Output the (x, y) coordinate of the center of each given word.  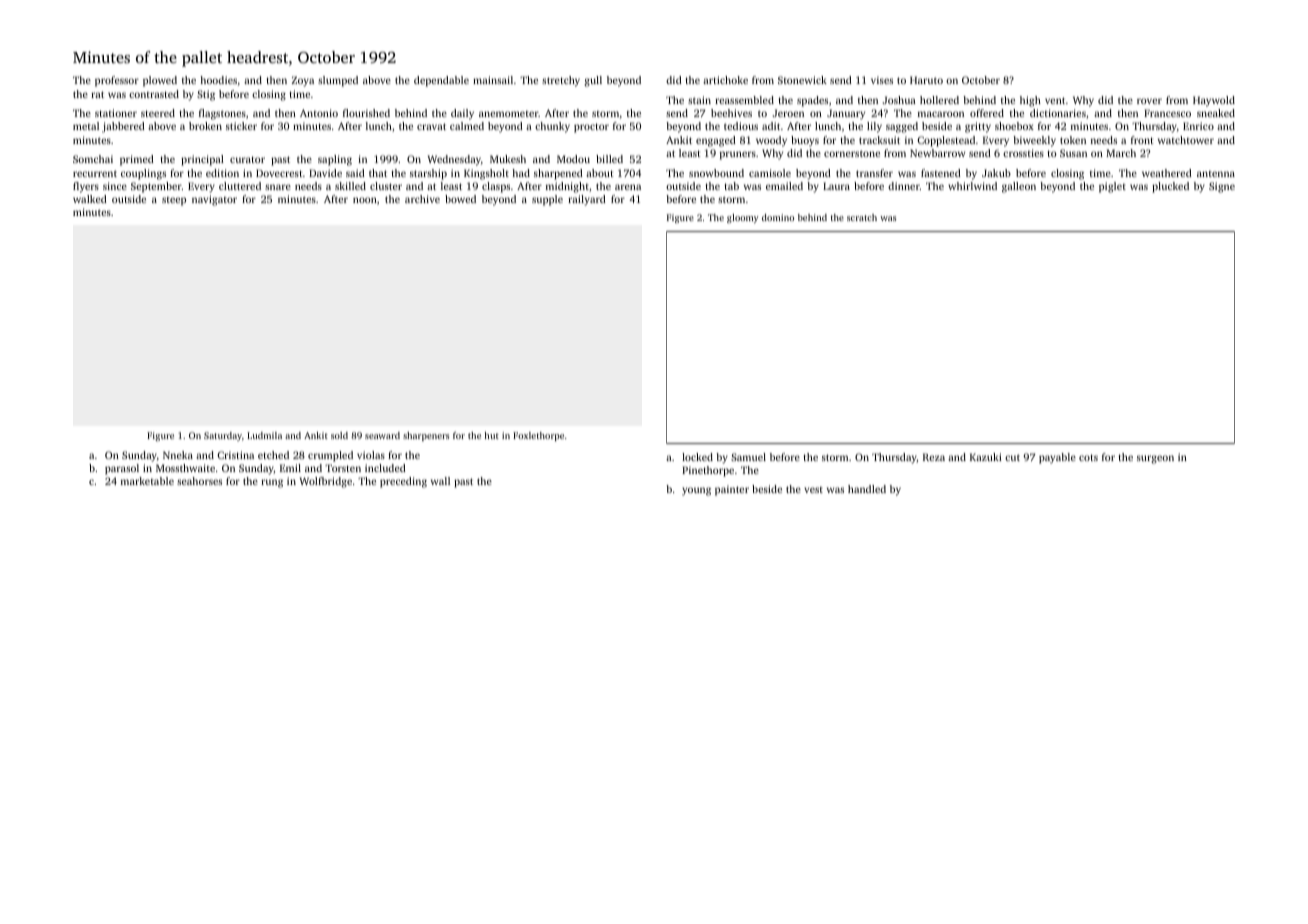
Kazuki (986, 457)
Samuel (748, 457)
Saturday (223, 436)
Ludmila (264, 435)
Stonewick (802, 80)
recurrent (95, 173)
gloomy (742, 218)
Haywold (1214, 101)
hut (492, 435)
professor (117, 81)
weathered (1167, 173)
